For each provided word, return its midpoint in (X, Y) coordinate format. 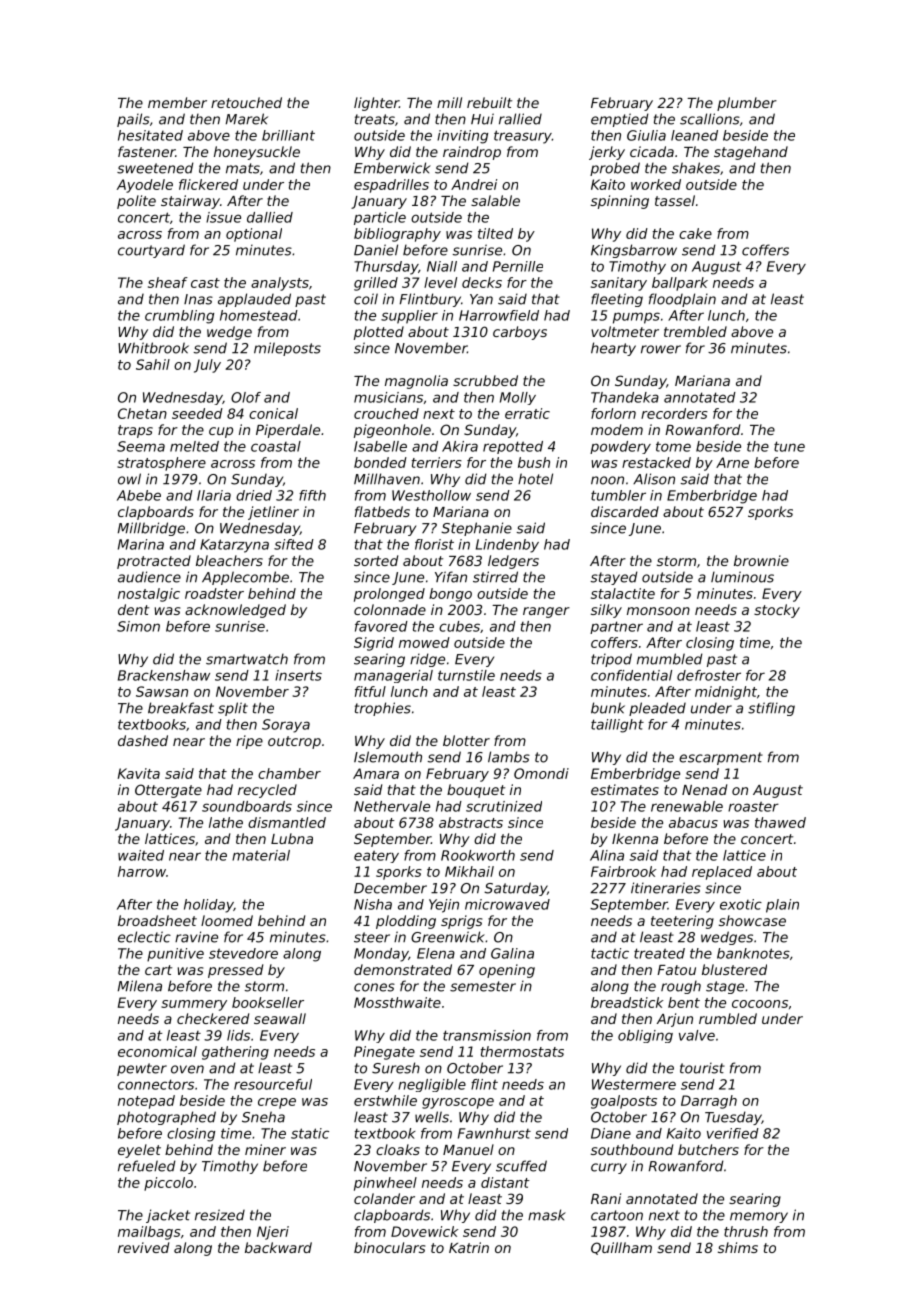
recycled (267, 791)
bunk (608, 708)
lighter (376, 104)
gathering (235, 1053)
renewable (687, 806)
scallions (710, 119)
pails (133, 120)
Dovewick (424, 1231)
